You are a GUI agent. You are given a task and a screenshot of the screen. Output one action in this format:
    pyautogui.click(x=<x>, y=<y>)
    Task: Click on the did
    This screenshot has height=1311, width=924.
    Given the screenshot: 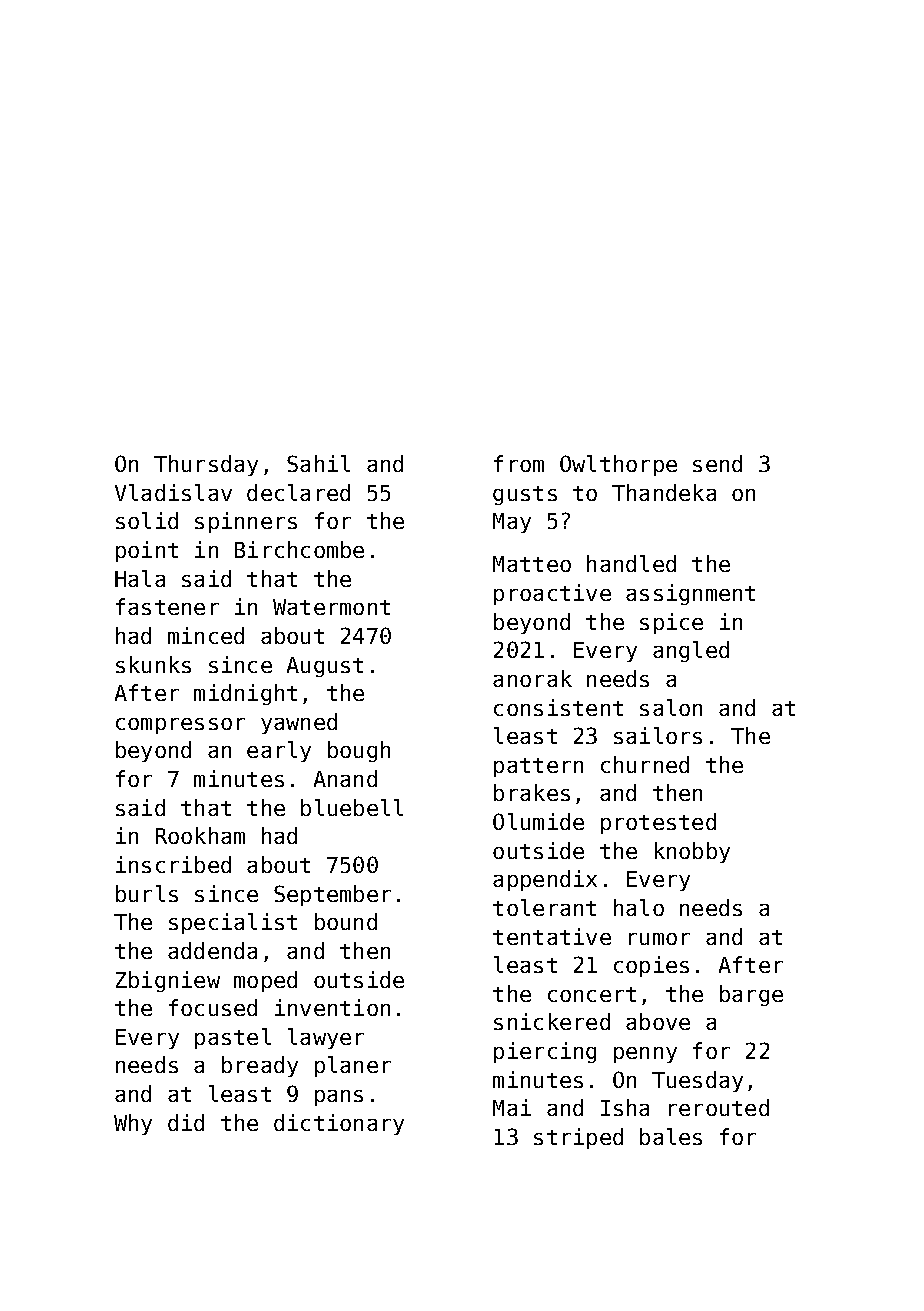 What is the action you would take?
    pyautogui.click(x=186, y=1122)
